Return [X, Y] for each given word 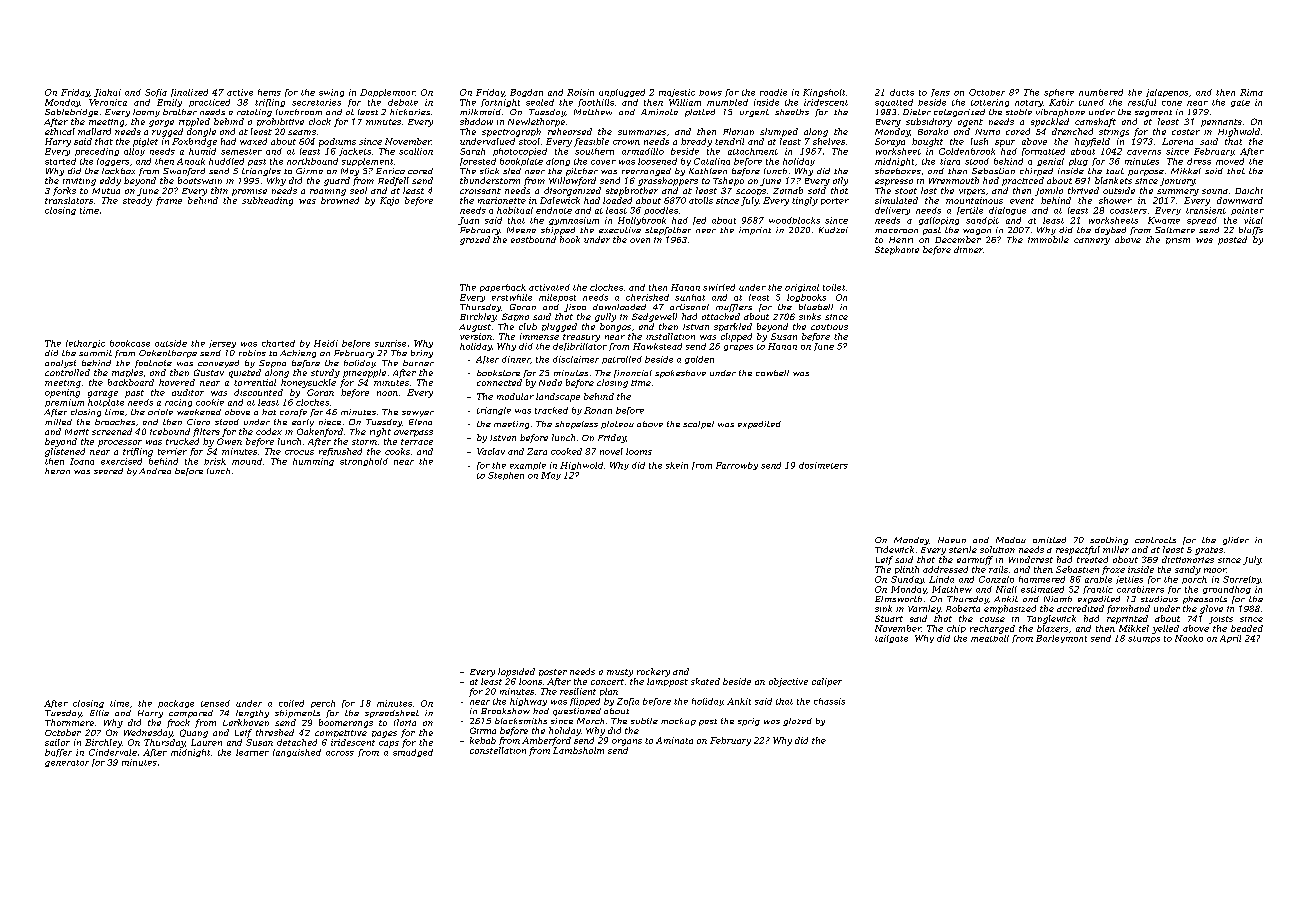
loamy [146, 113]
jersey [222, 344]
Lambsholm [578, 750]
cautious [829, 327]
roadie [773, 92]
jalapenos [1167, 93]
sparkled [733, 327]
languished [297, 753]
